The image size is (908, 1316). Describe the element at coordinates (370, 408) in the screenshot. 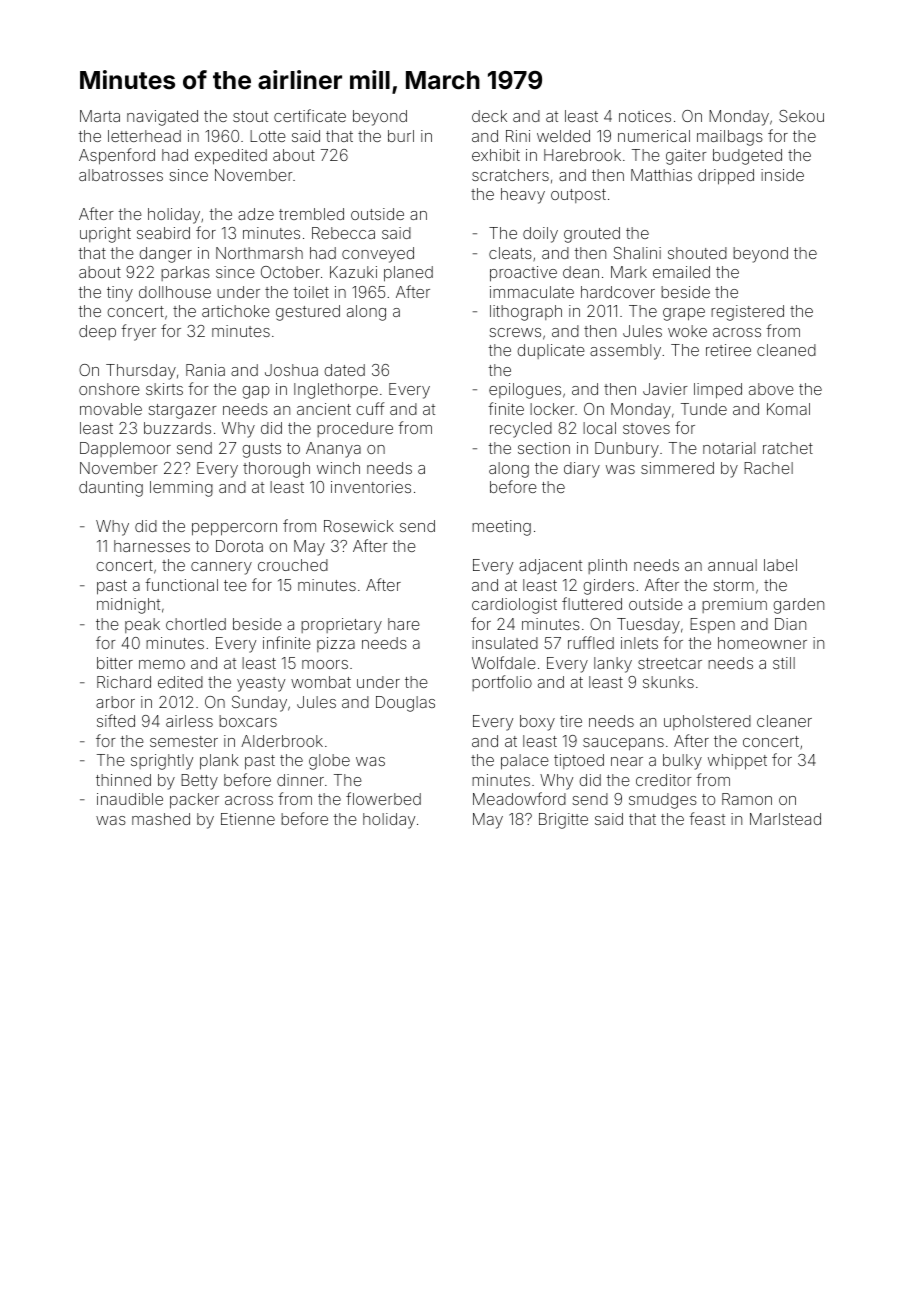

I see `cuff` at that location.
